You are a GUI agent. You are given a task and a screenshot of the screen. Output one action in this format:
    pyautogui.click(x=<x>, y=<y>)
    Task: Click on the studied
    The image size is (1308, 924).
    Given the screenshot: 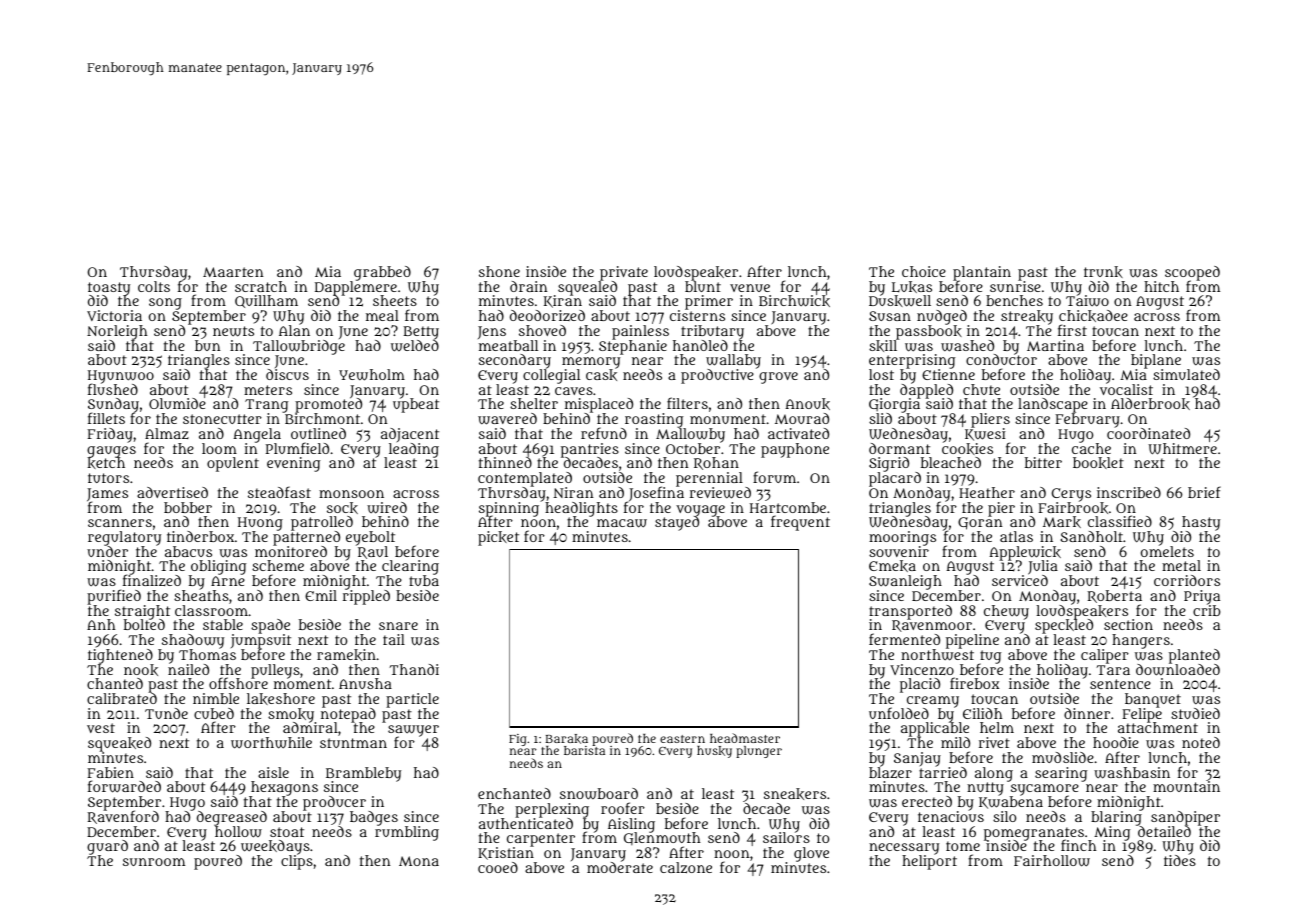 What is the action you would take?
    pyautogui.click(x=1195, y=713)
